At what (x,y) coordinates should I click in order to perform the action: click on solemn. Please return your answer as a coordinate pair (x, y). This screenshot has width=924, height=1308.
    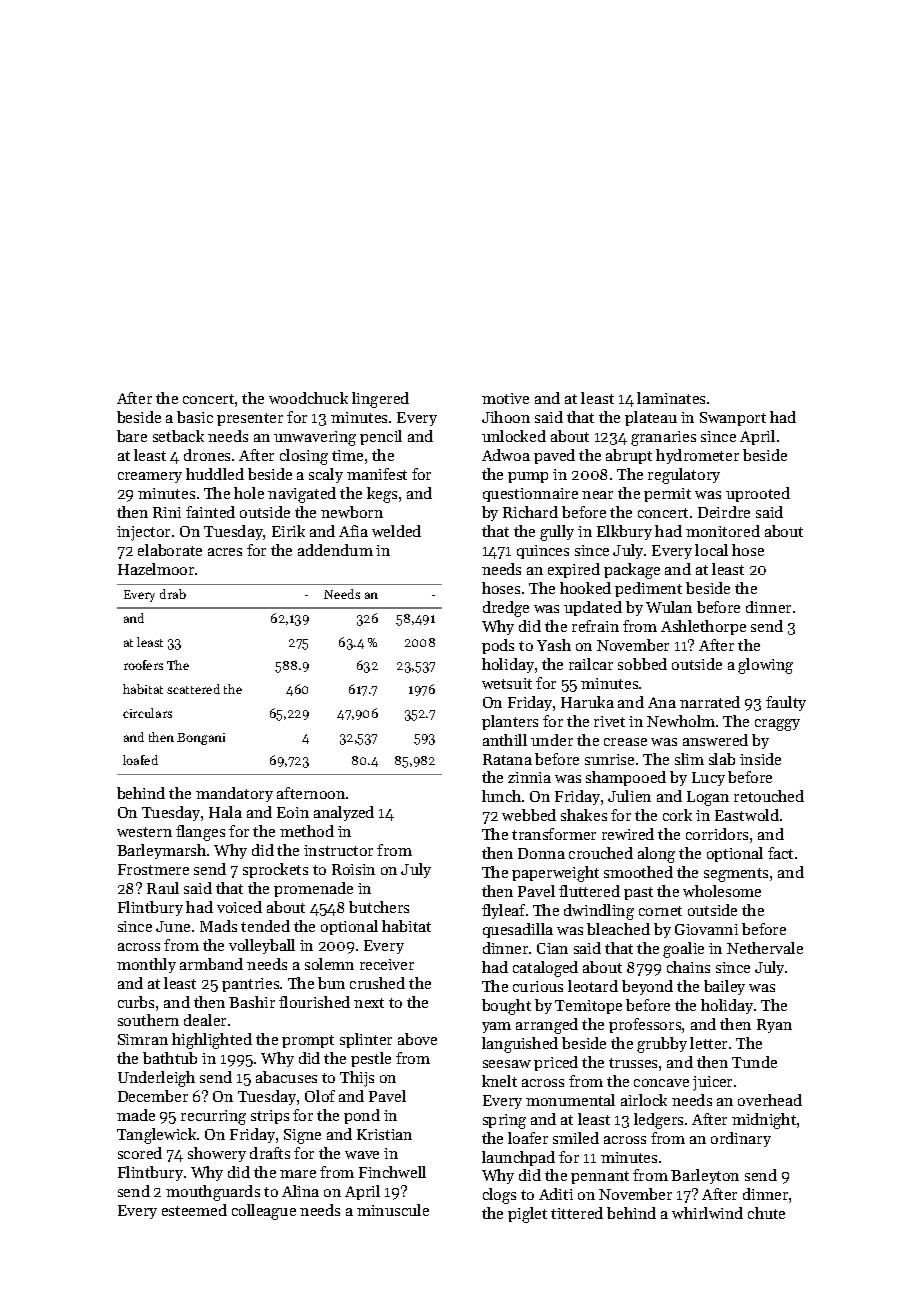
    Looking at the image, I should click on (329, 964).
